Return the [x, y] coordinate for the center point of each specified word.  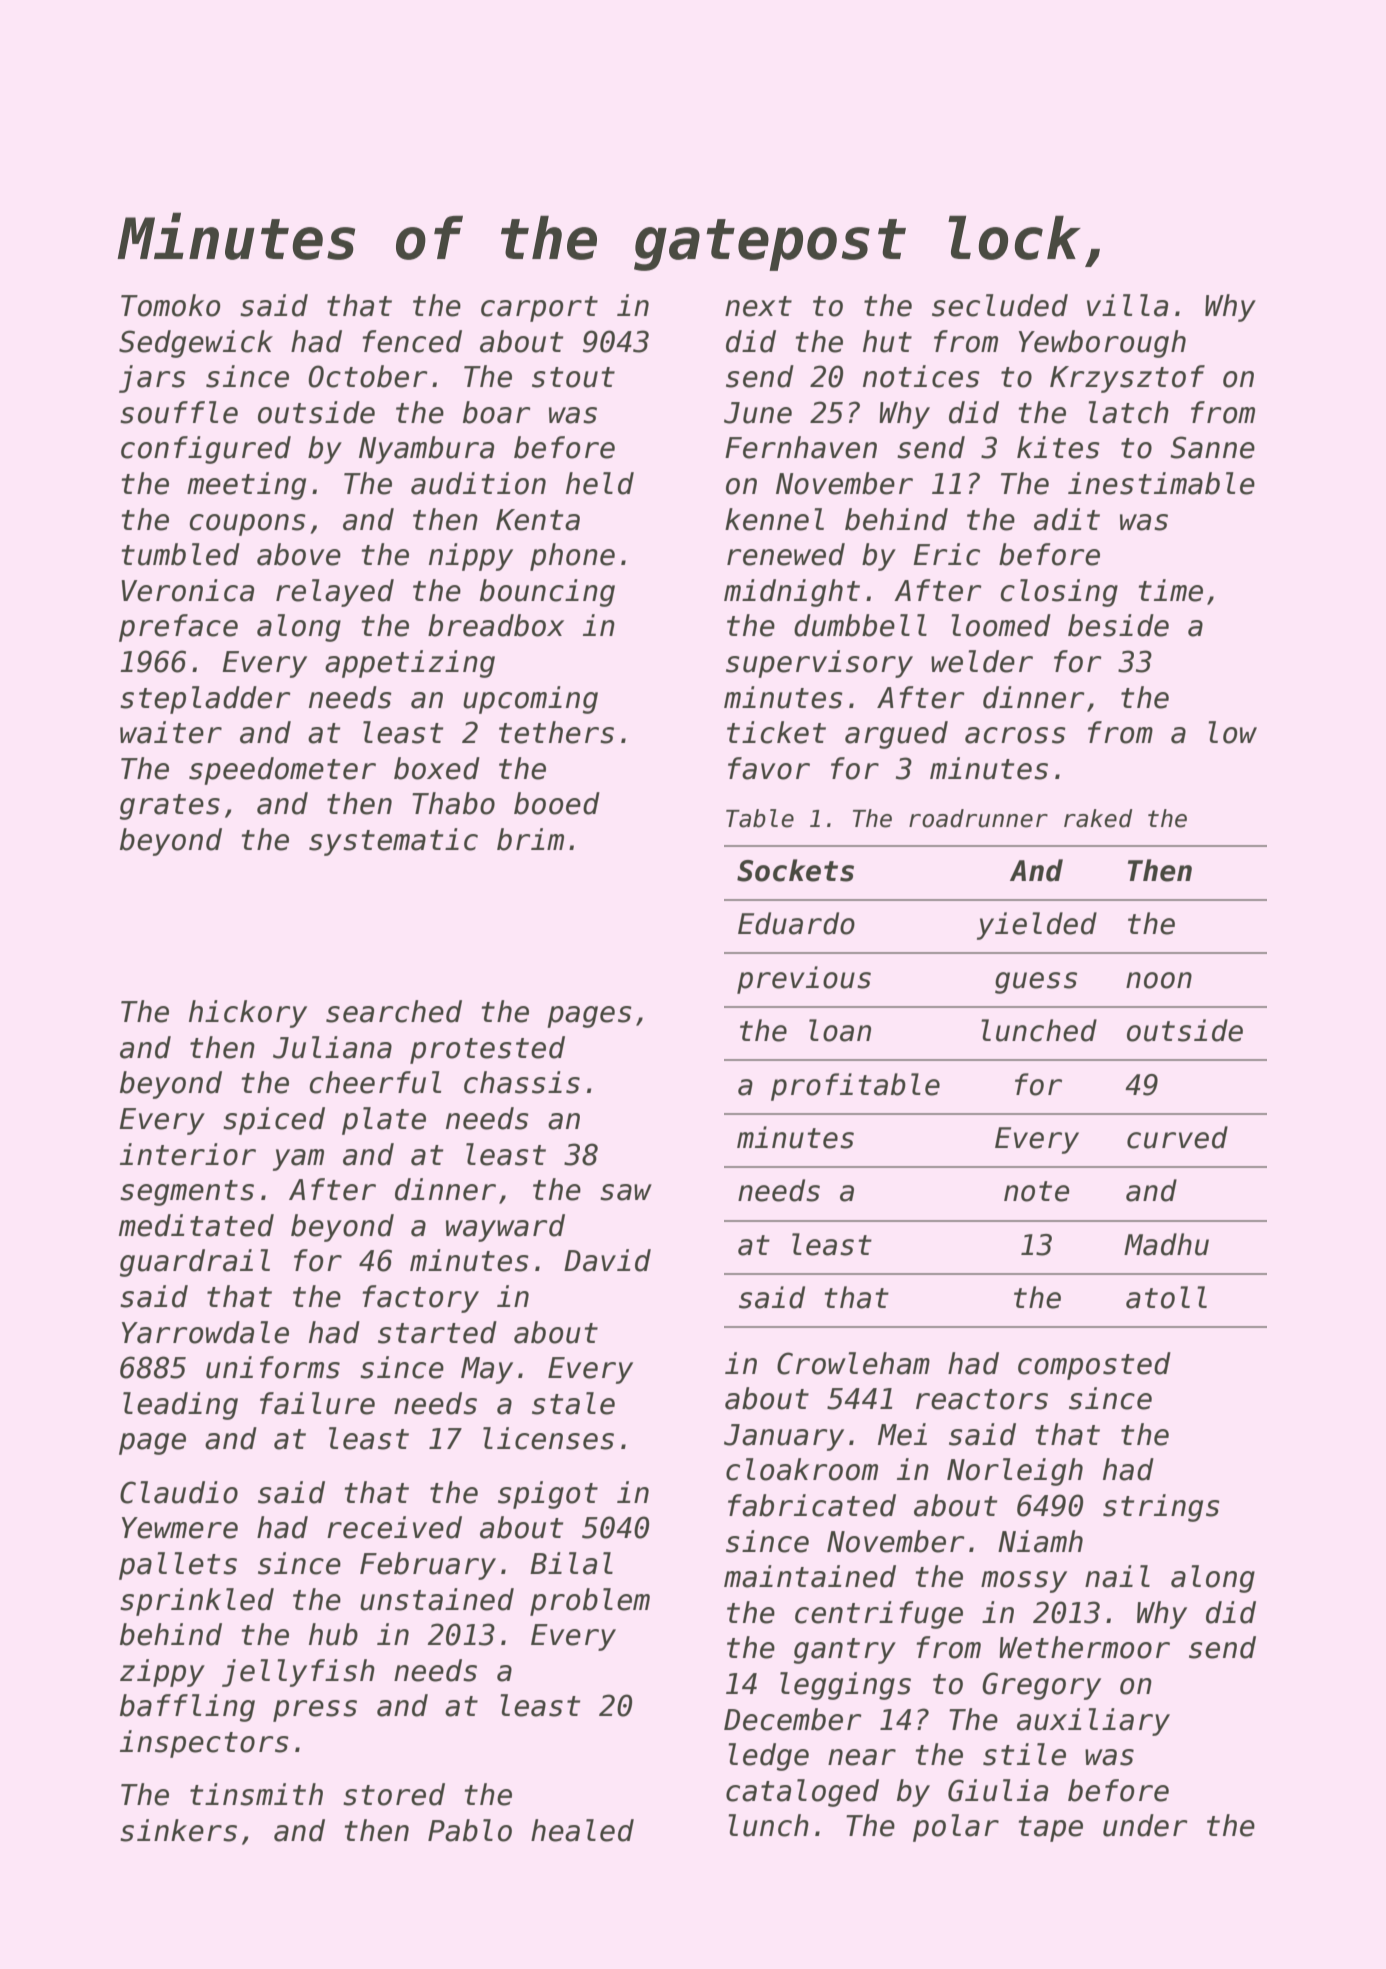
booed [557, 803]
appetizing [410, 664]
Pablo [470, 1830]
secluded [1000, 305]
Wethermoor [1084, 1647]
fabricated [812, 1505]
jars [152, 379]
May [487, 1370]
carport [539, 309]
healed [582, 1830]
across [1015, 735]
